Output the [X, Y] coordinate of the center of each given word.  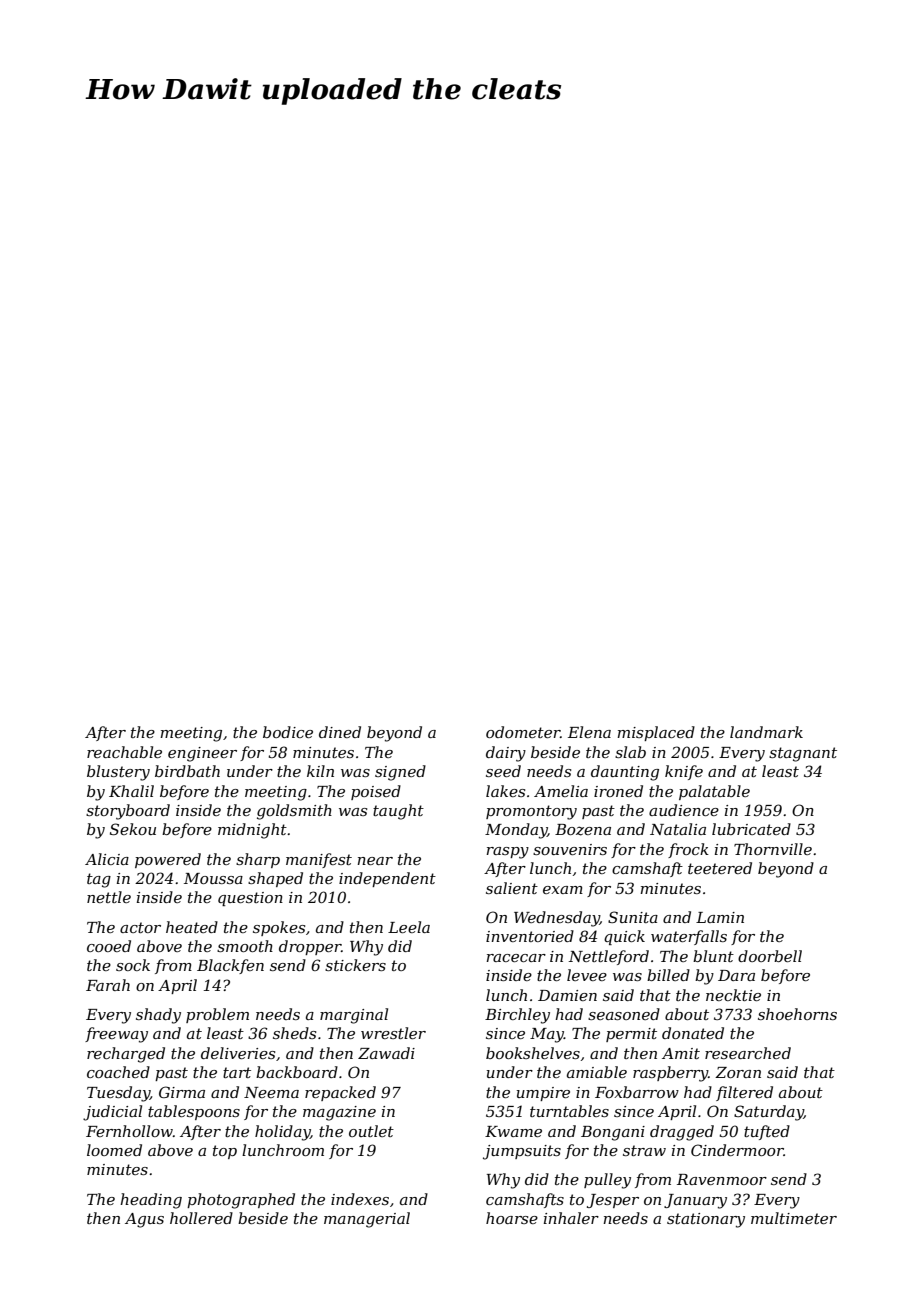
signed [400, 773]
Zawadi [386, 1053]
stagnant [803, 754]
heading [151, 1201]
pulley [607, 1181]
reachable [124, 752]
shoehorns [797, 1014]
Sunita [633, 917]
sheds [294, 1033]
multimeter [794, 1218]
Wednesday [557, 919]
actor [140, 927]
